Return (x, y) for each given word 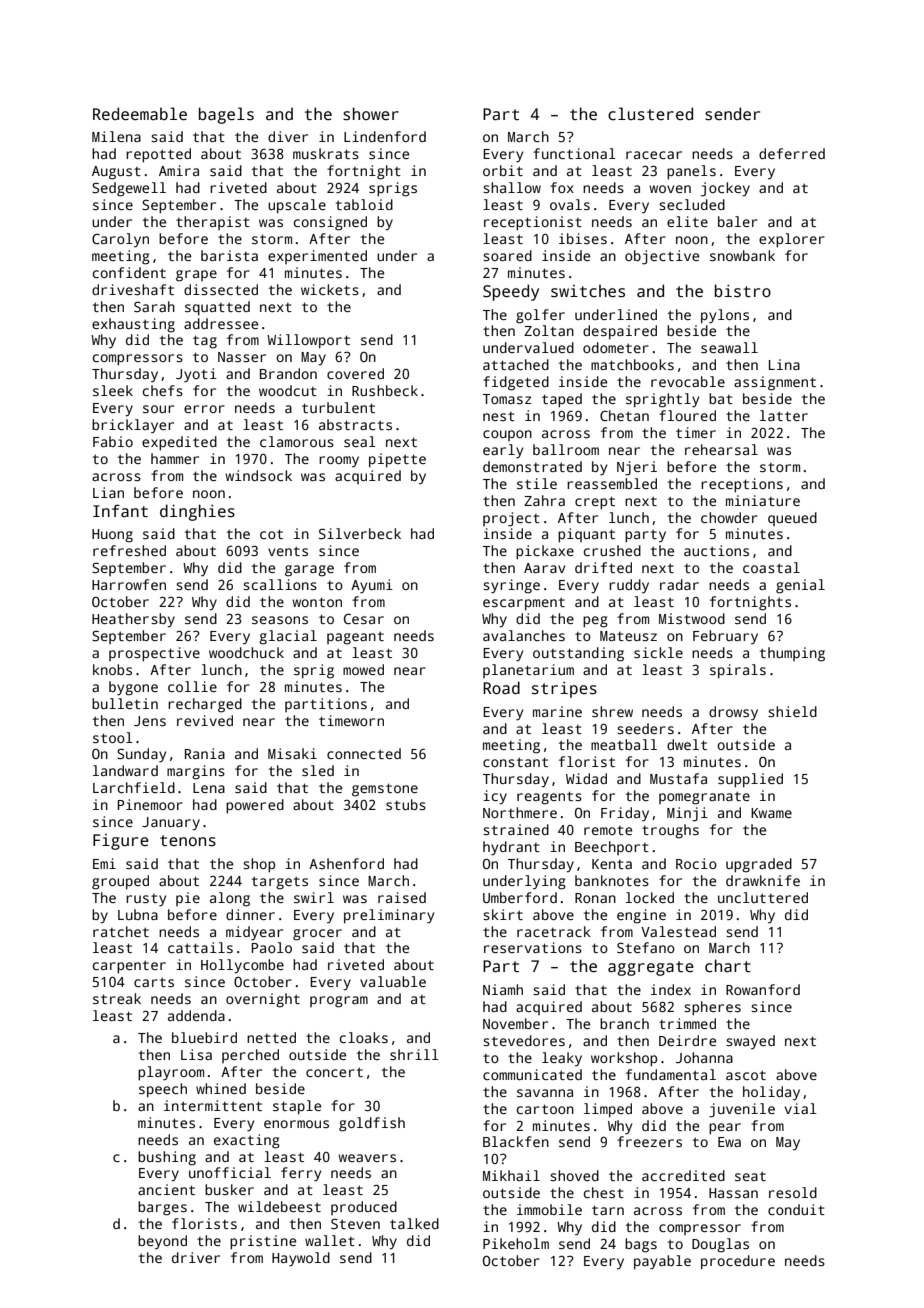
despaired (620, 332)
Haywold (301, 1259)
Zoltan (549, 330)
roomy (339, 462)
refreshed (129, 550)
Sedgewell (129, 189)
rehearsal (721, 449)
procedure (738, 1262)
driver (196, 1257)
